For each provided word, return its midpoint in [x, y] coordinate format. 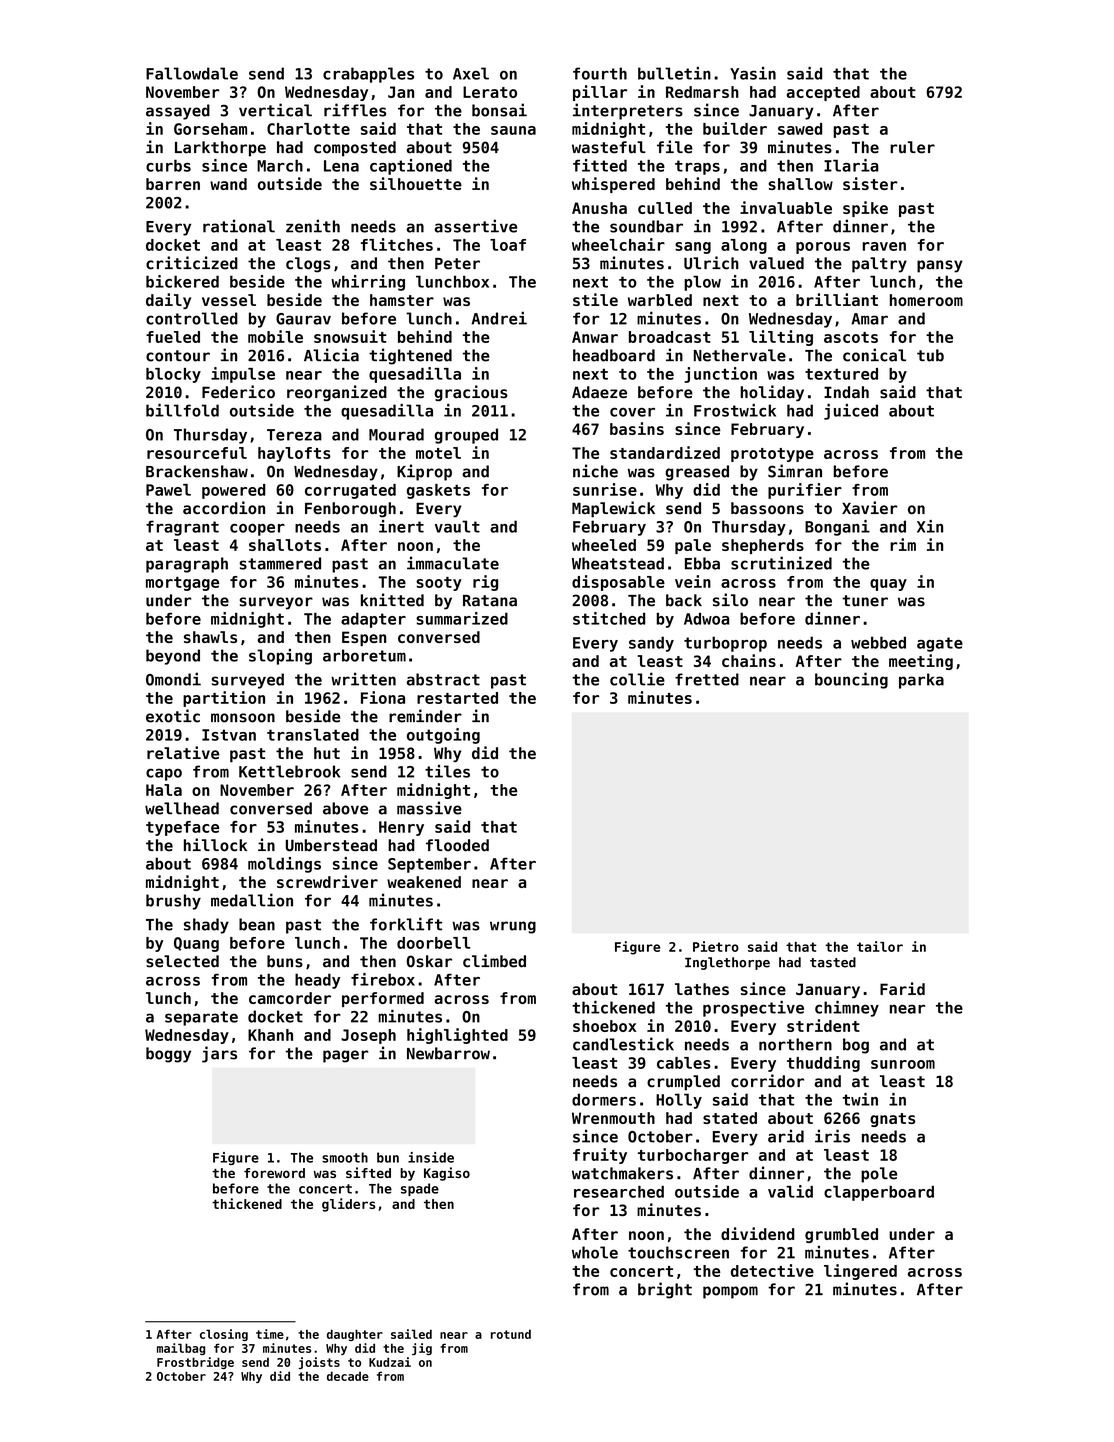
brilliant [837, 299]
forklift [406, 924]
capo [164, 774]
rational [239, 226]
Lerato [490, 92]
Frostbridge [195, 1363]
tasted [833, 962]
